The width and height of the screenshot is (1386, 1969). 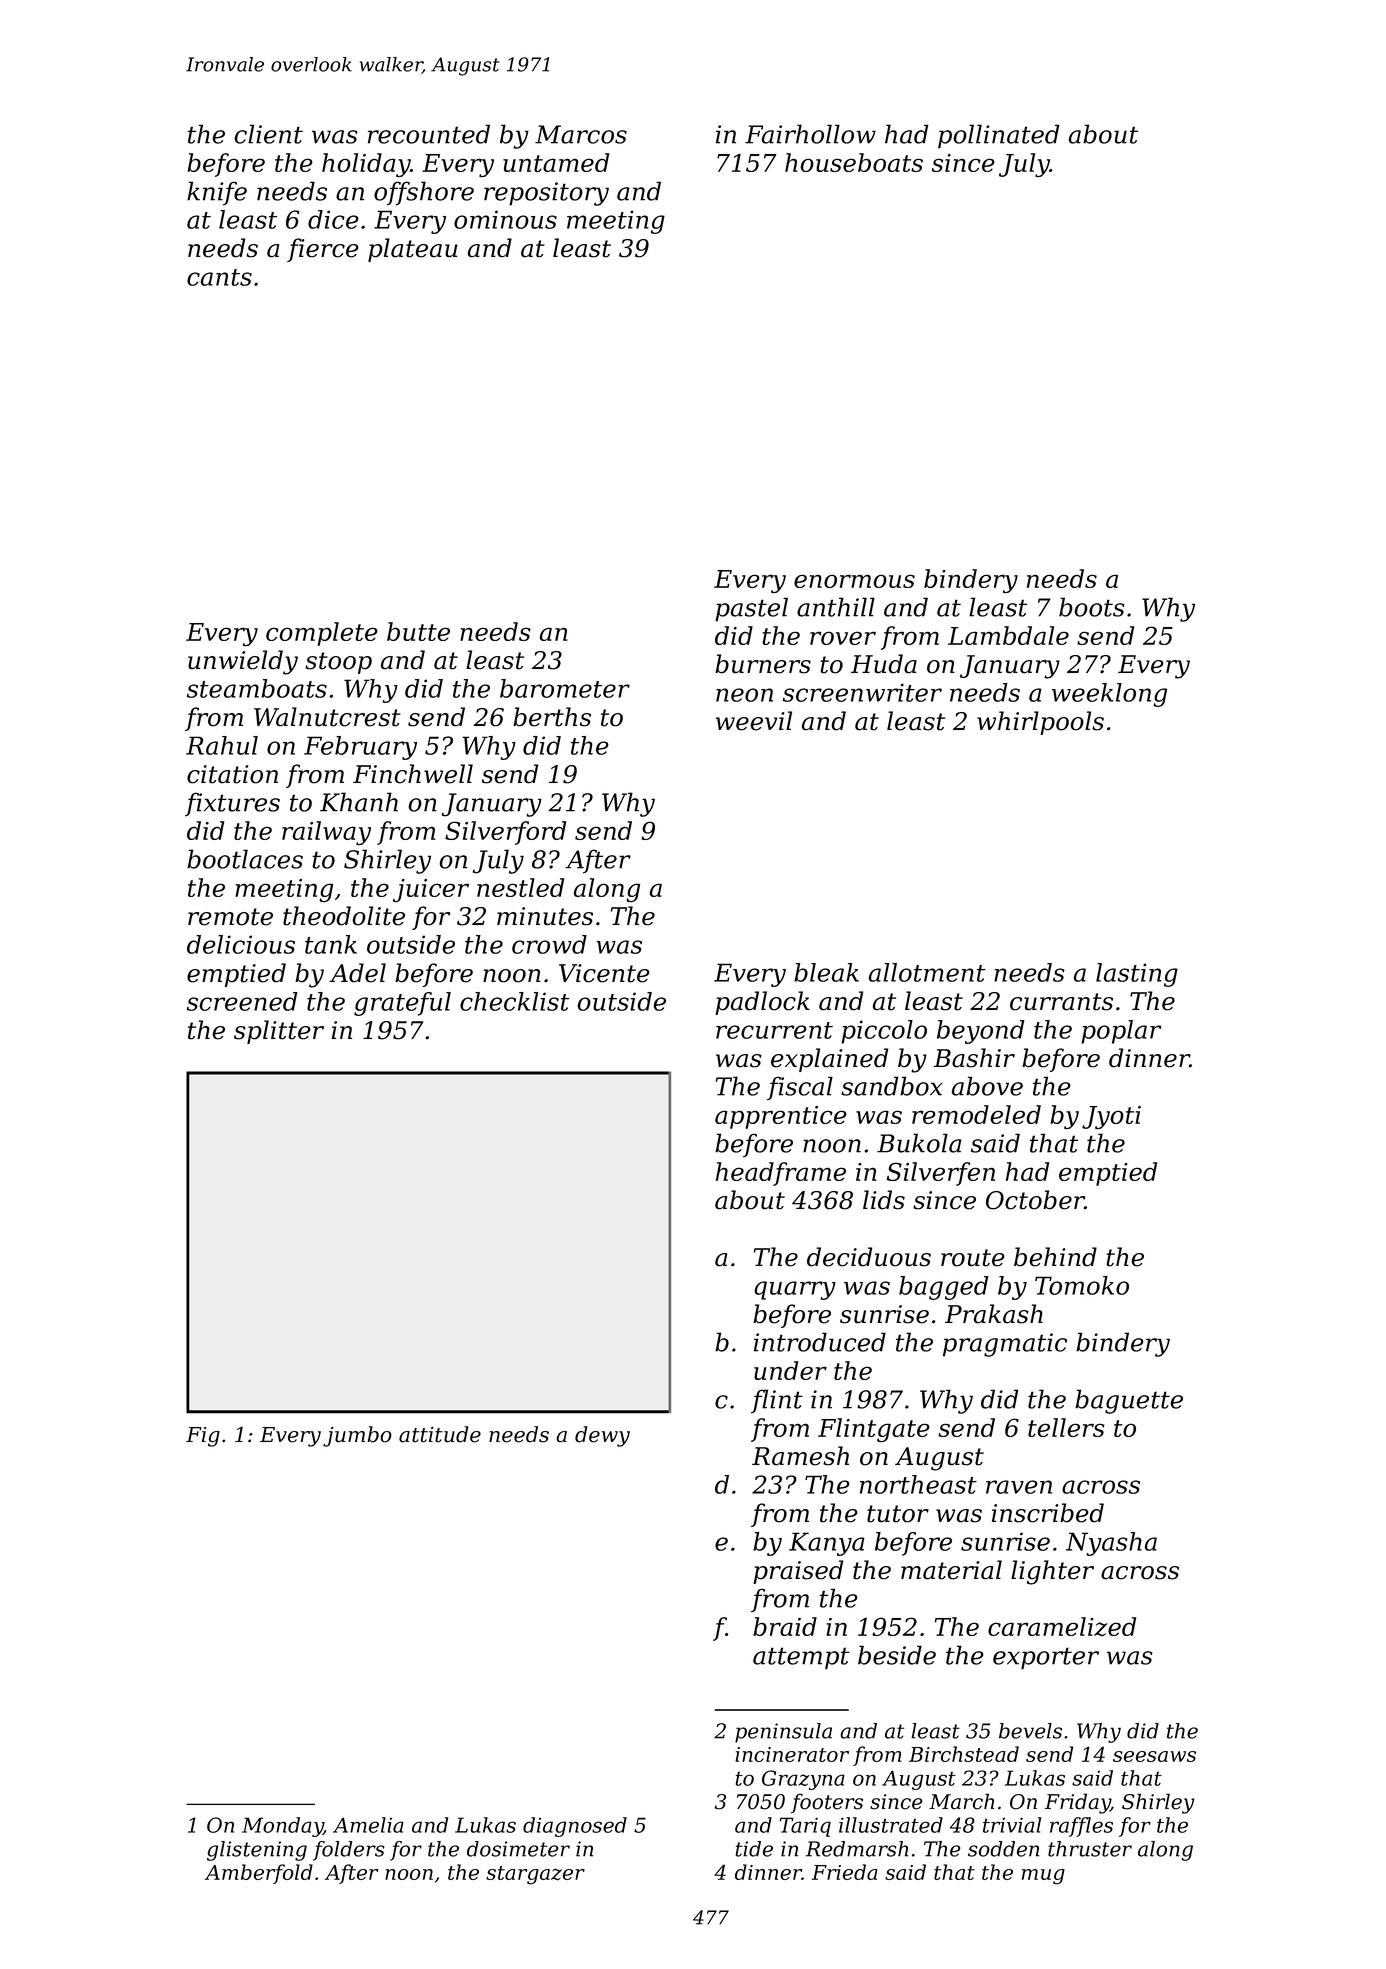 I want to click on attitude, so click(x=440, y=1434).
